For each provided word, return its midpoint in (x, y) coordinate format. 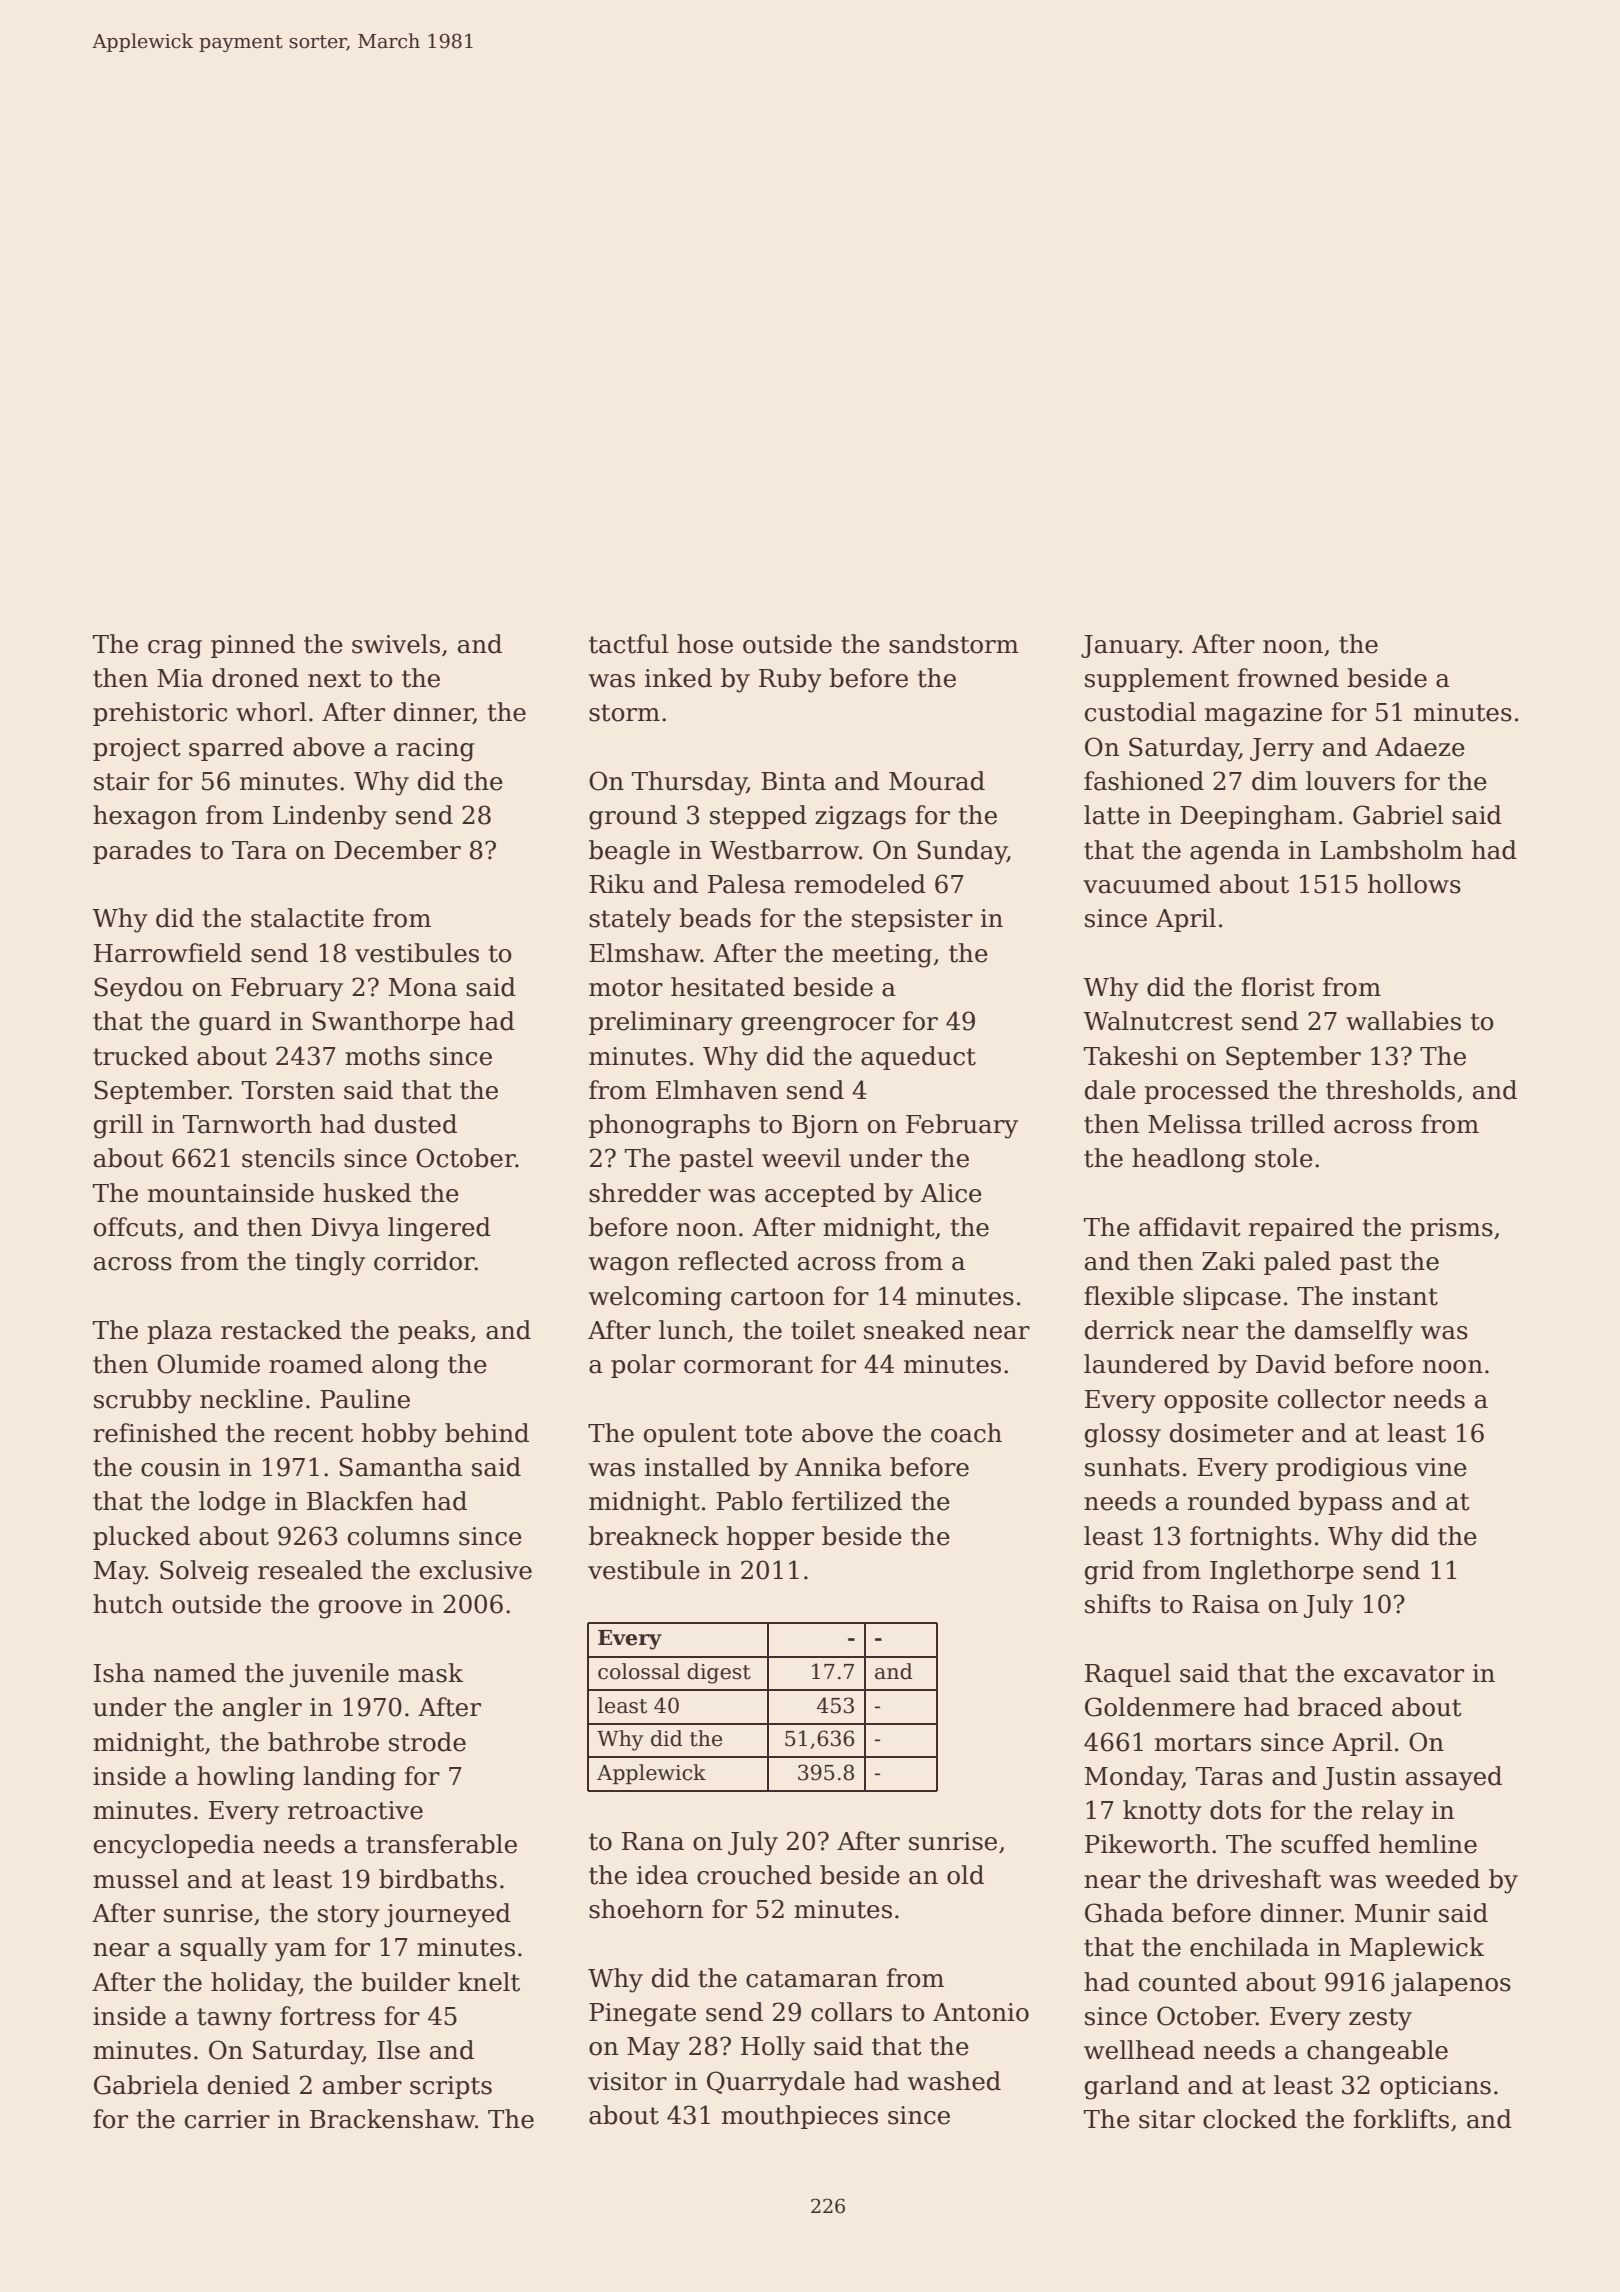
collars (851, 2012)
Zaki (1228, 1261)
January (1130, 647)
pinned (253, 646)
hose (705, 644)
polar (643, 1366)
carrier (227, 2119)
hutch (128, 1604)
